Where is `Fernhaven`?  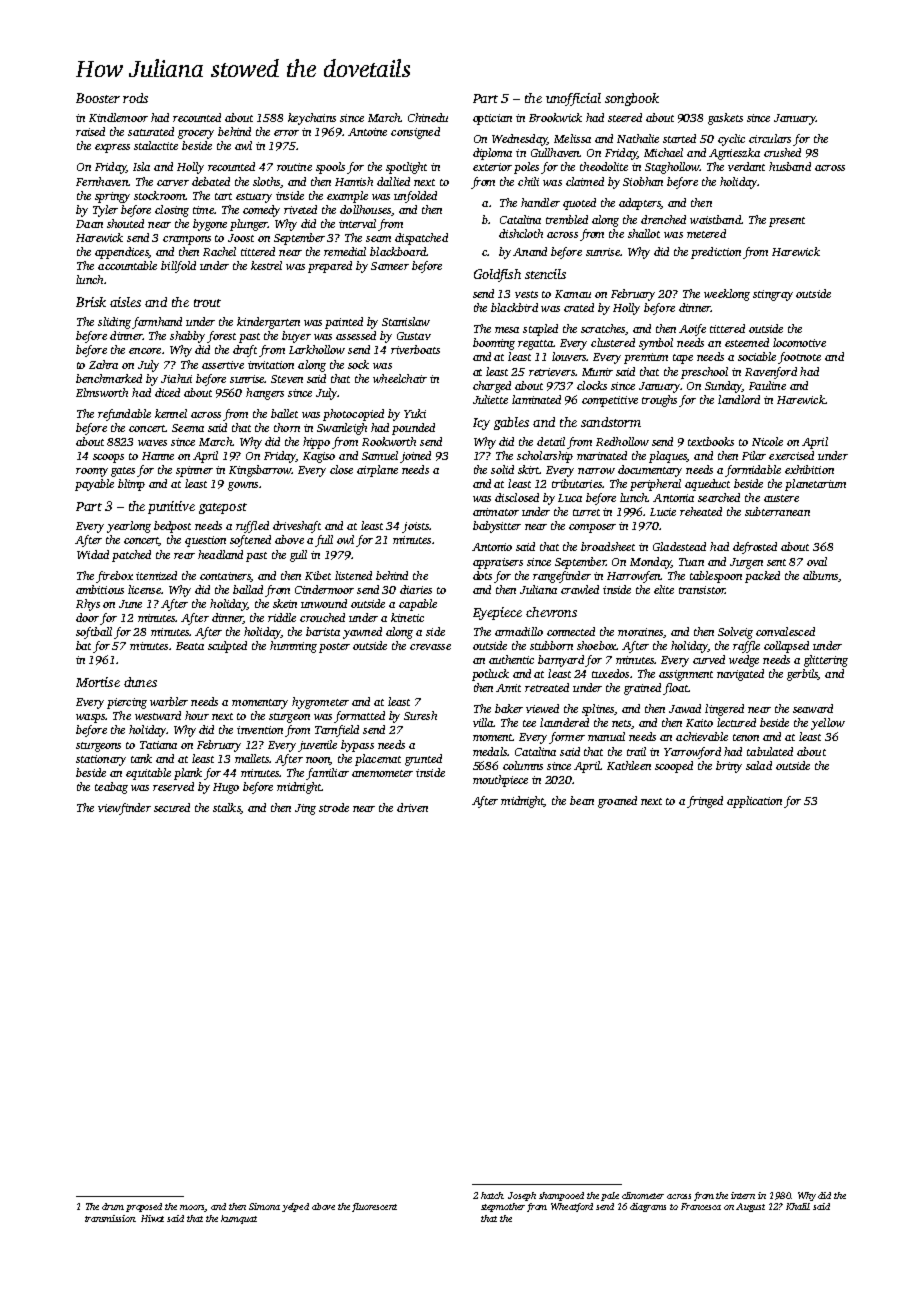
Fernhaven is located at coordinates (102, 181).
